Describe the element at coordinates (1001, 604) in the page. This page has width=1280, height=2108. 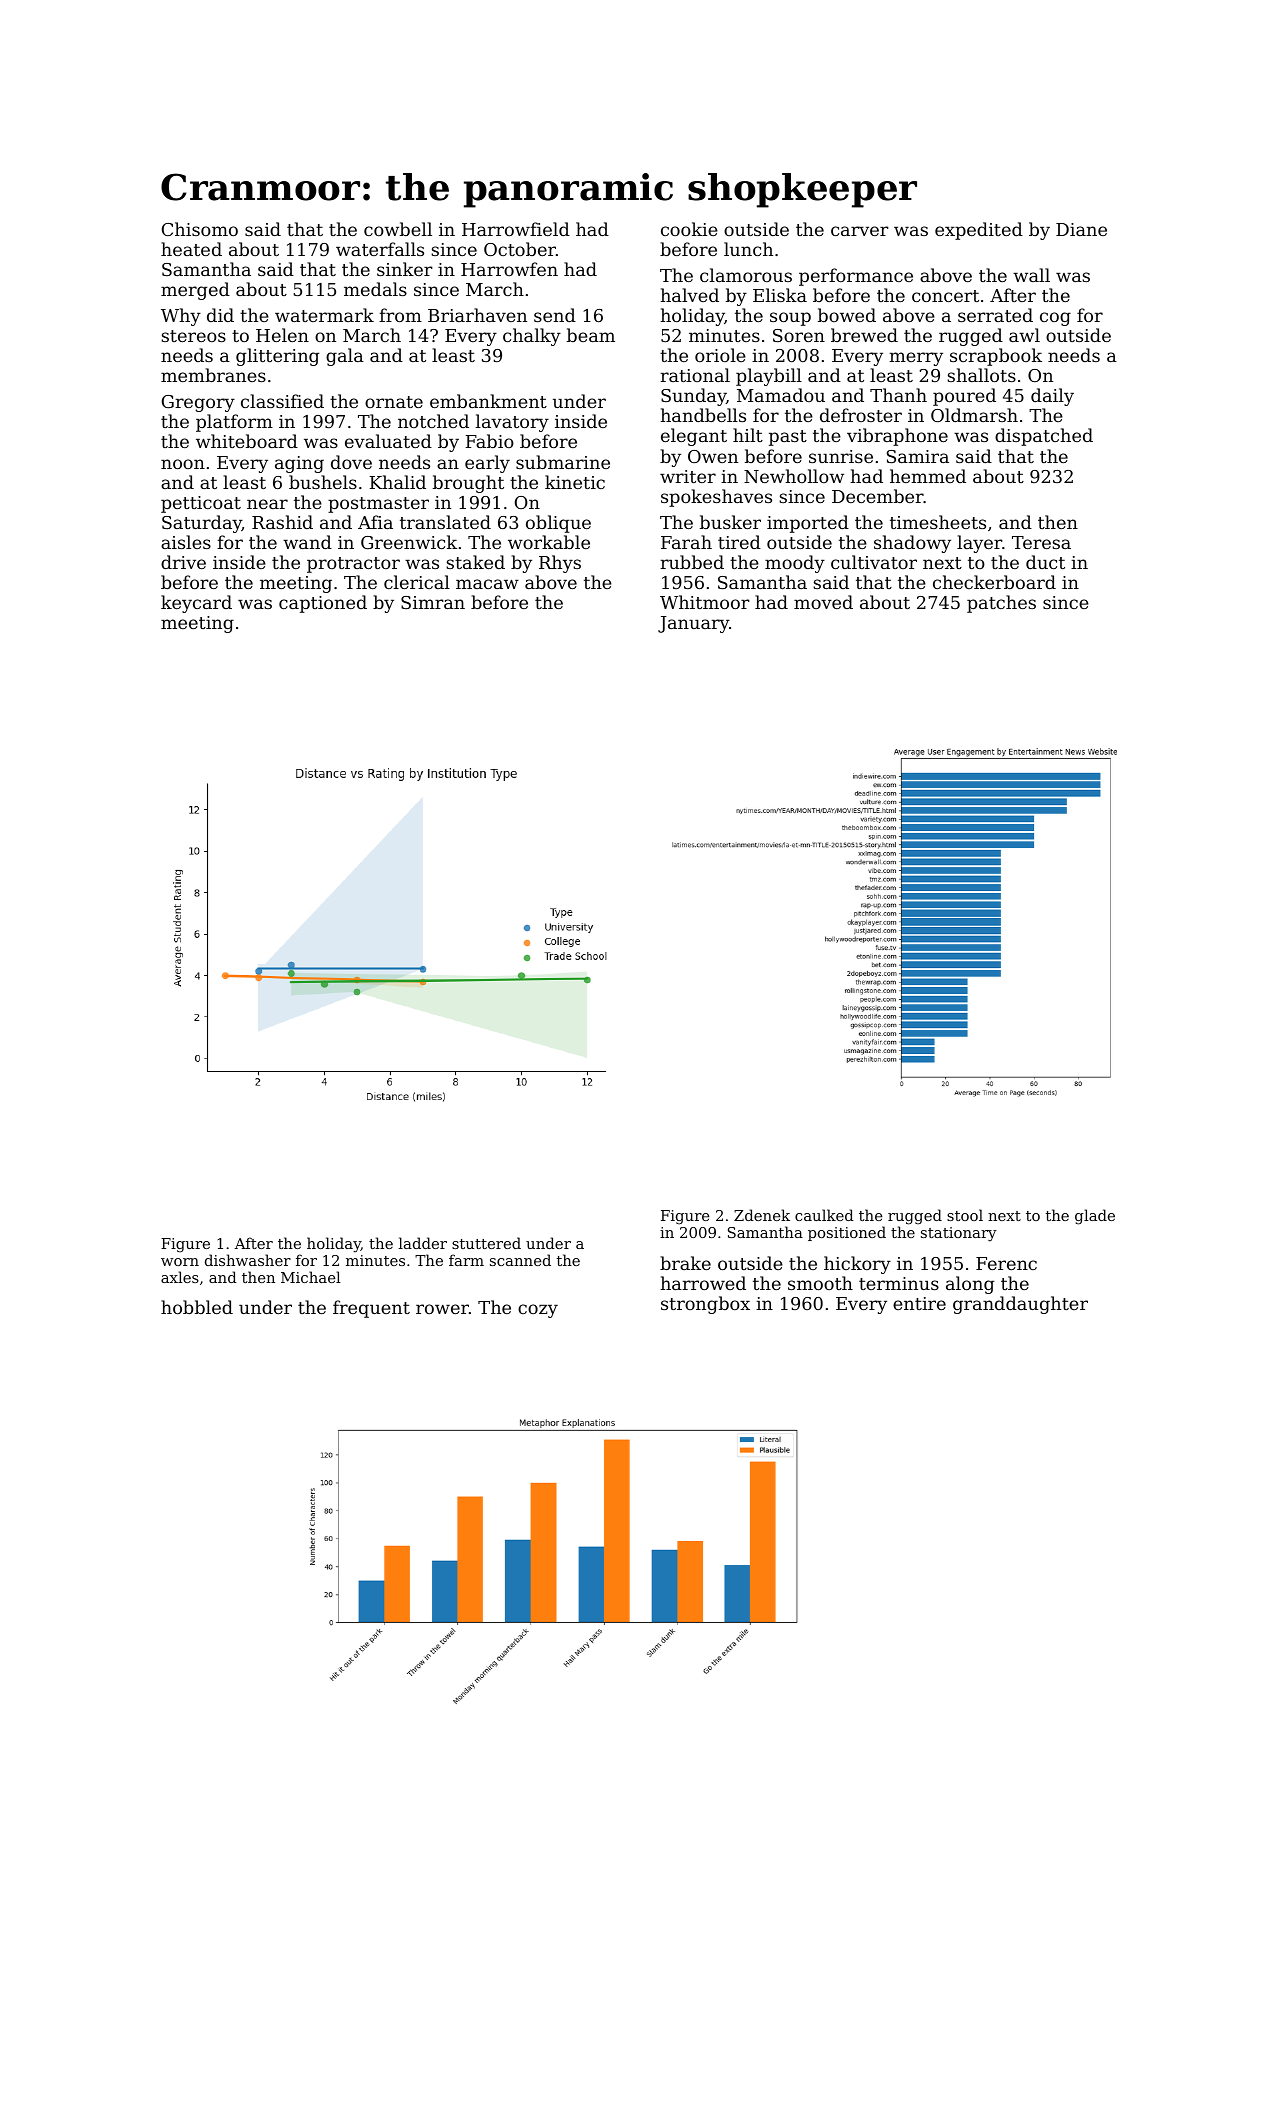
I see `patches` at that location.
